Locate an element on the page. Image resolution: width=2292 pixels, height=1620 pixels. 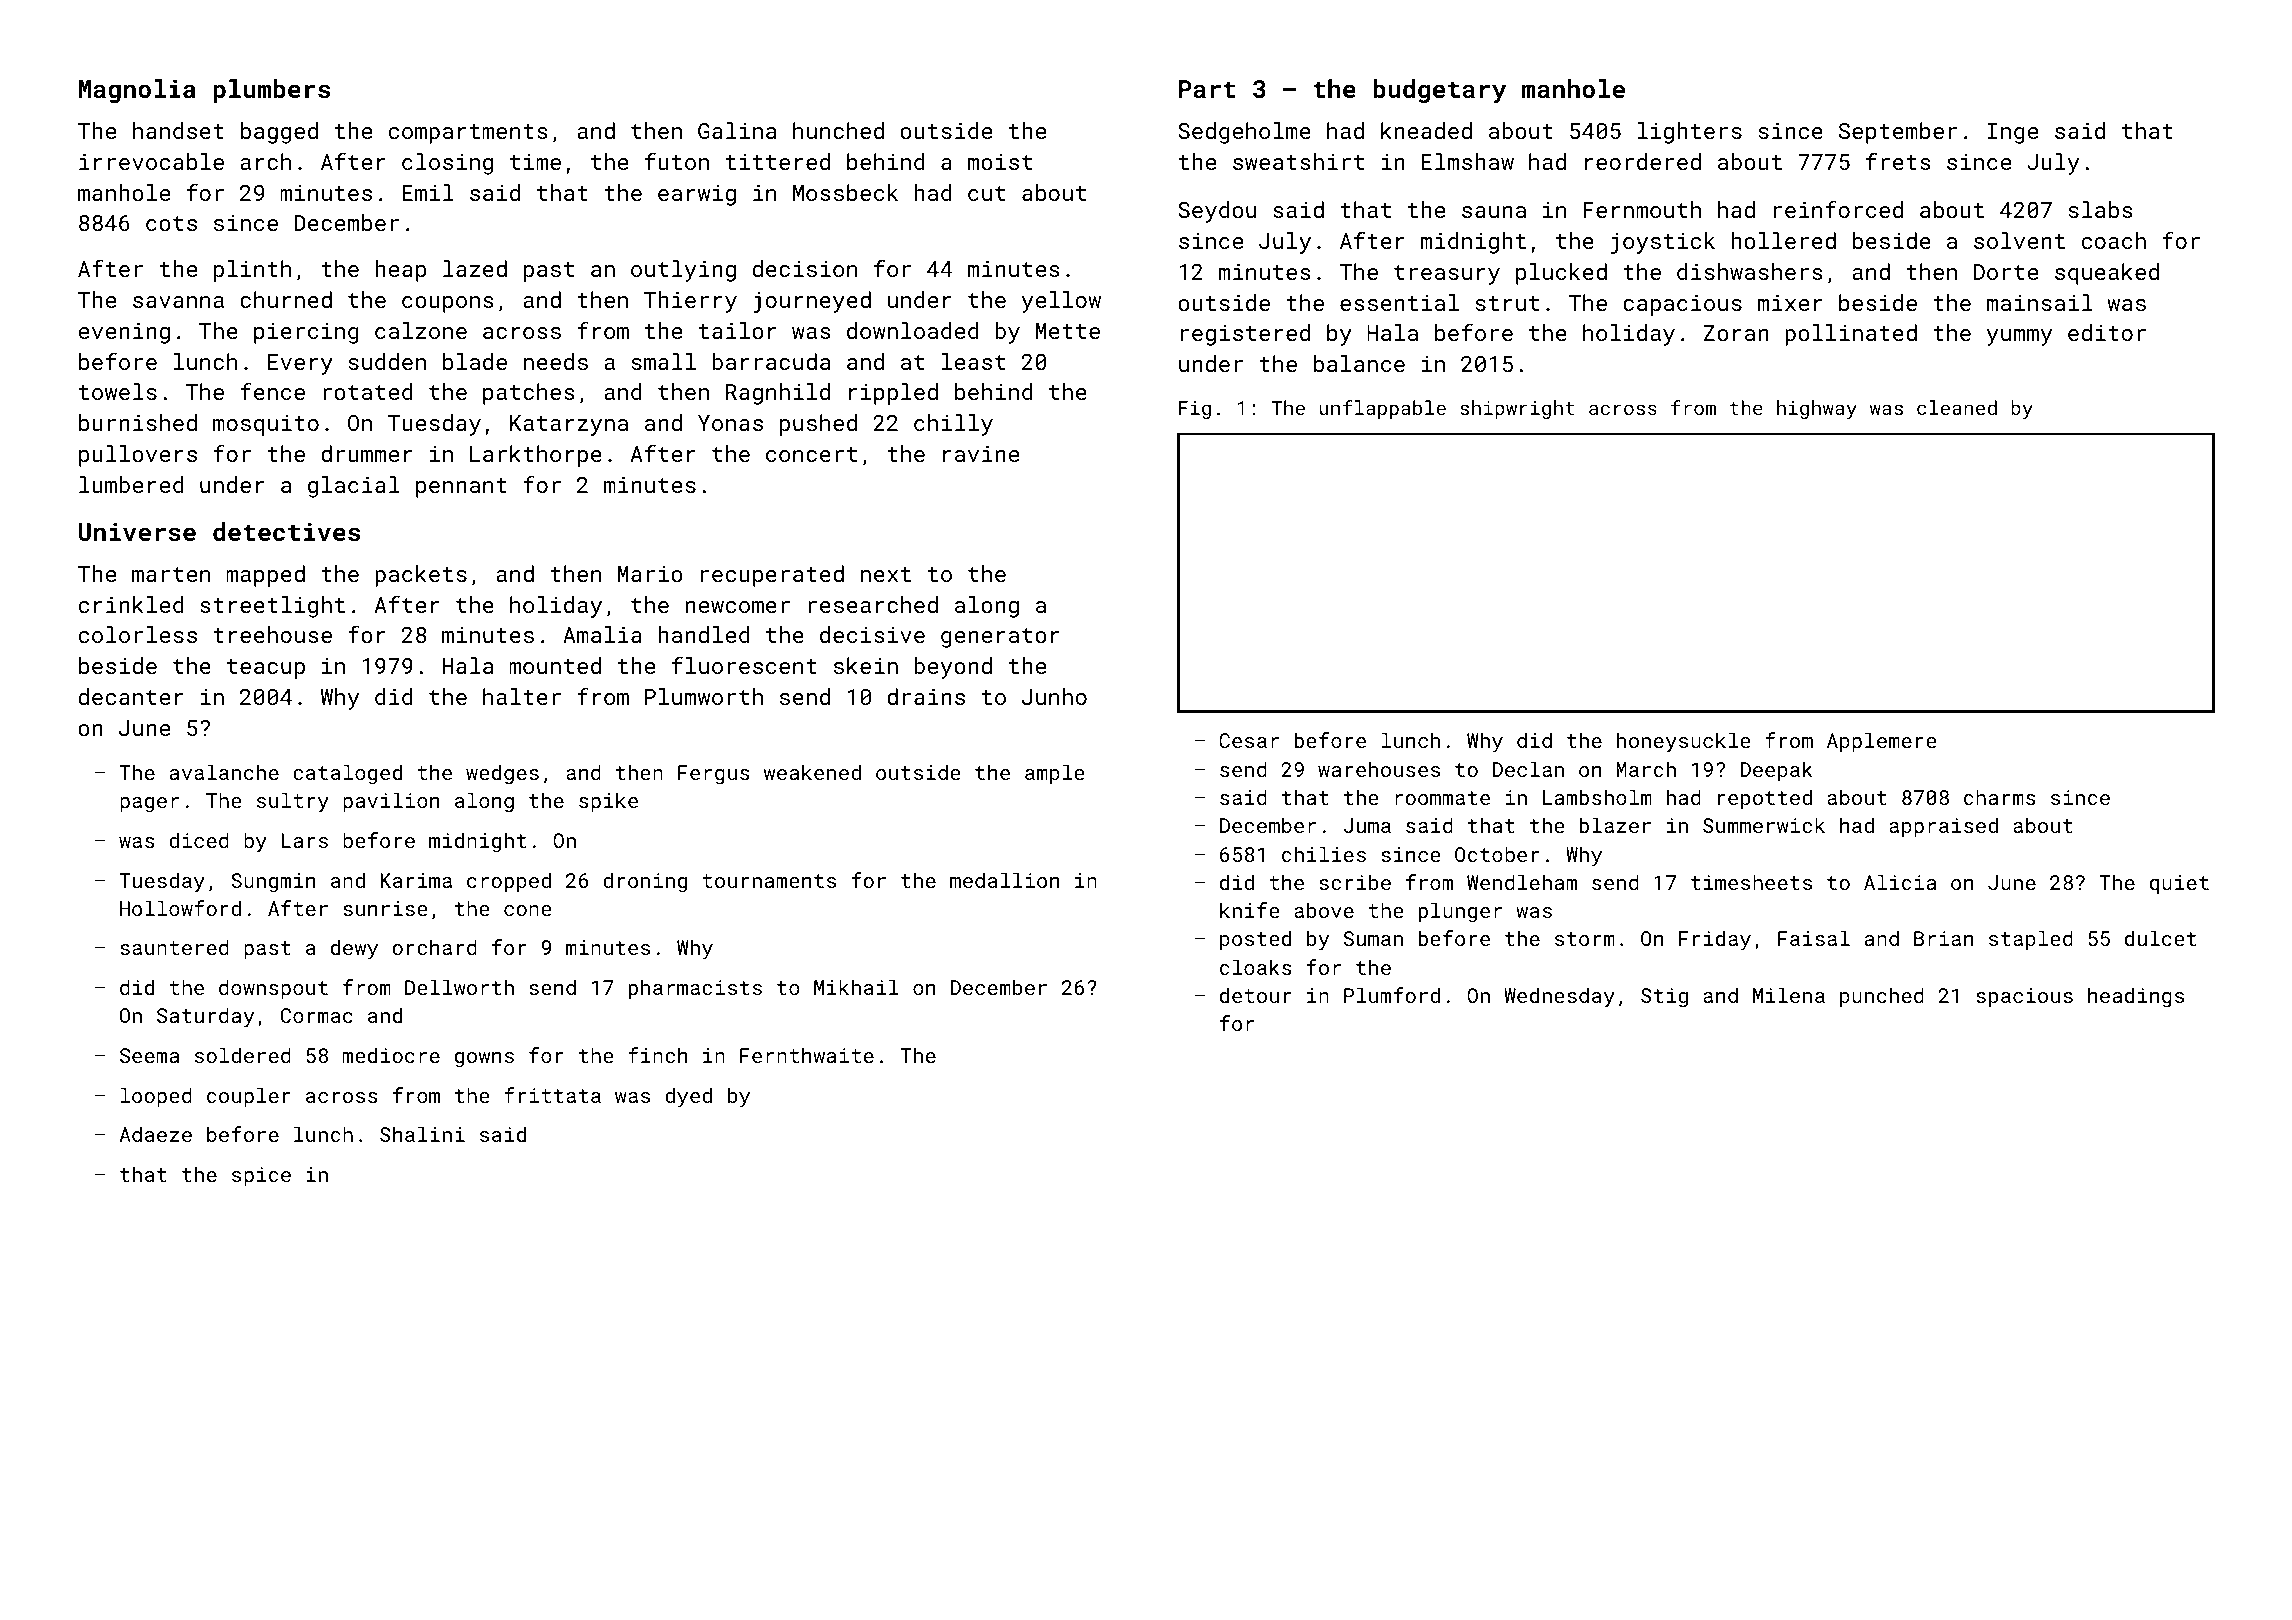
Applemere is located at coordinates (1882, 742).
